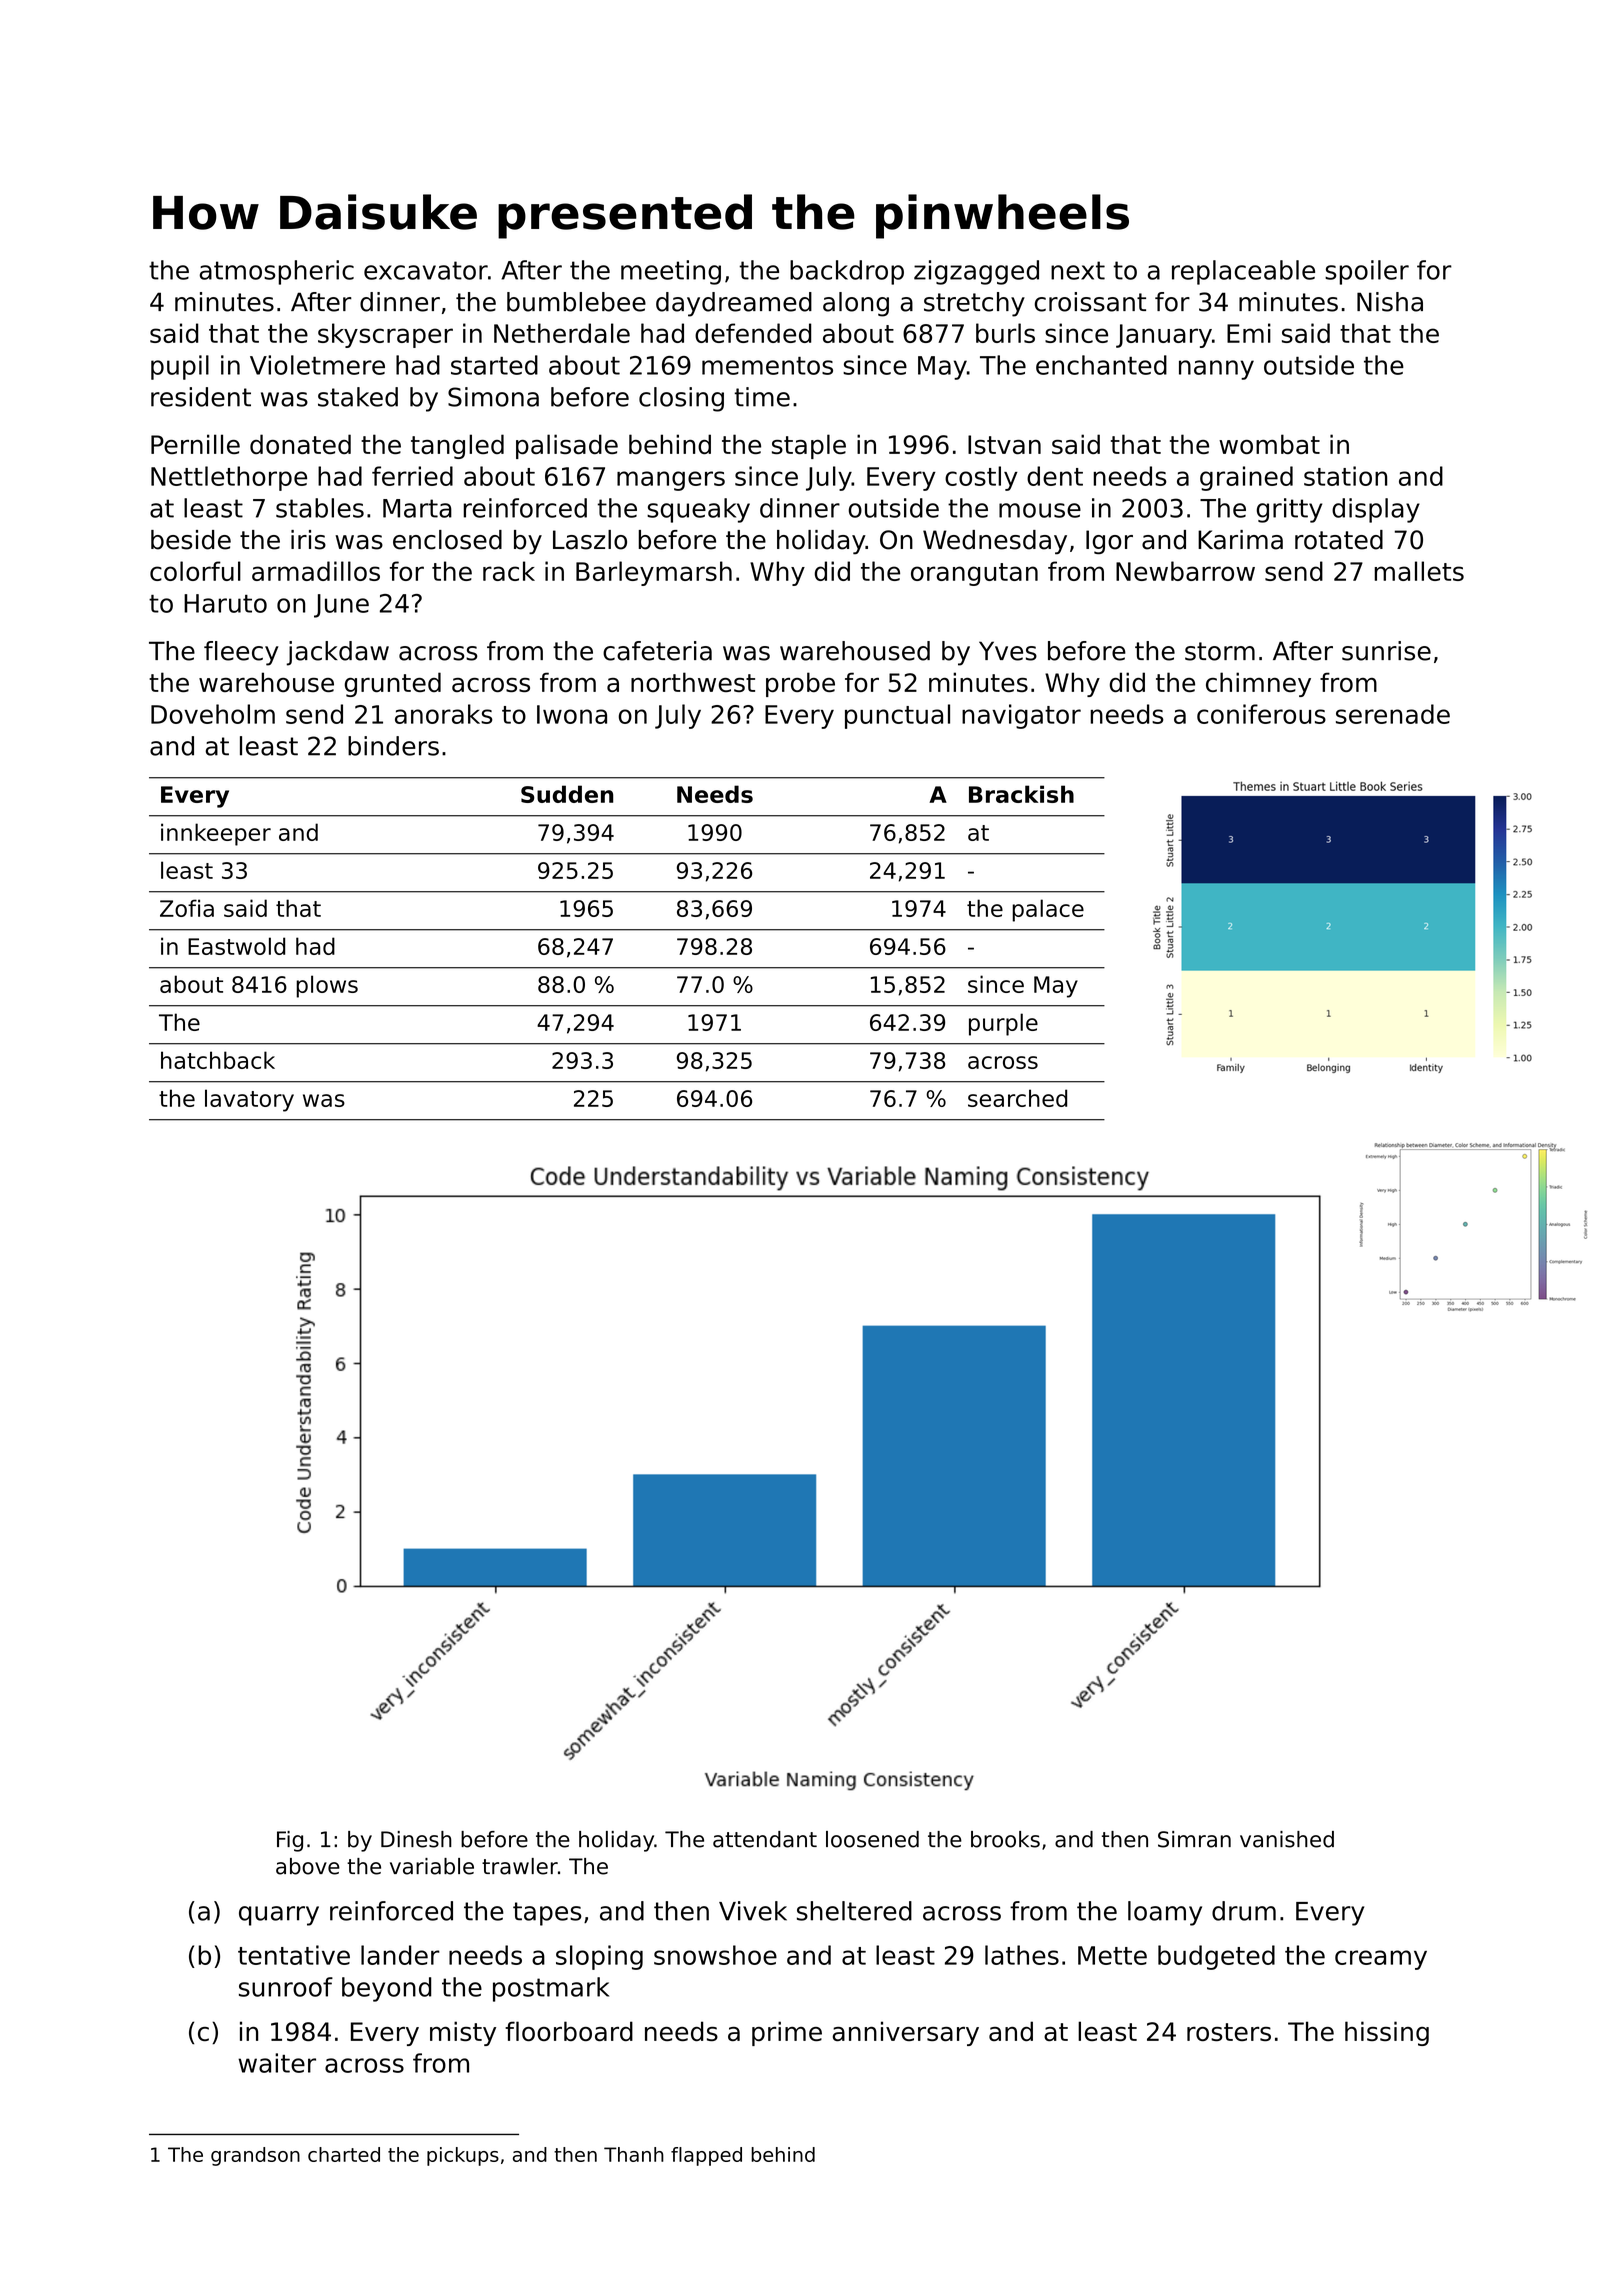 Image resolution: width=1620 pixels, height=2292 pixels. I want to click on Violetmere, so click(317, 365).
